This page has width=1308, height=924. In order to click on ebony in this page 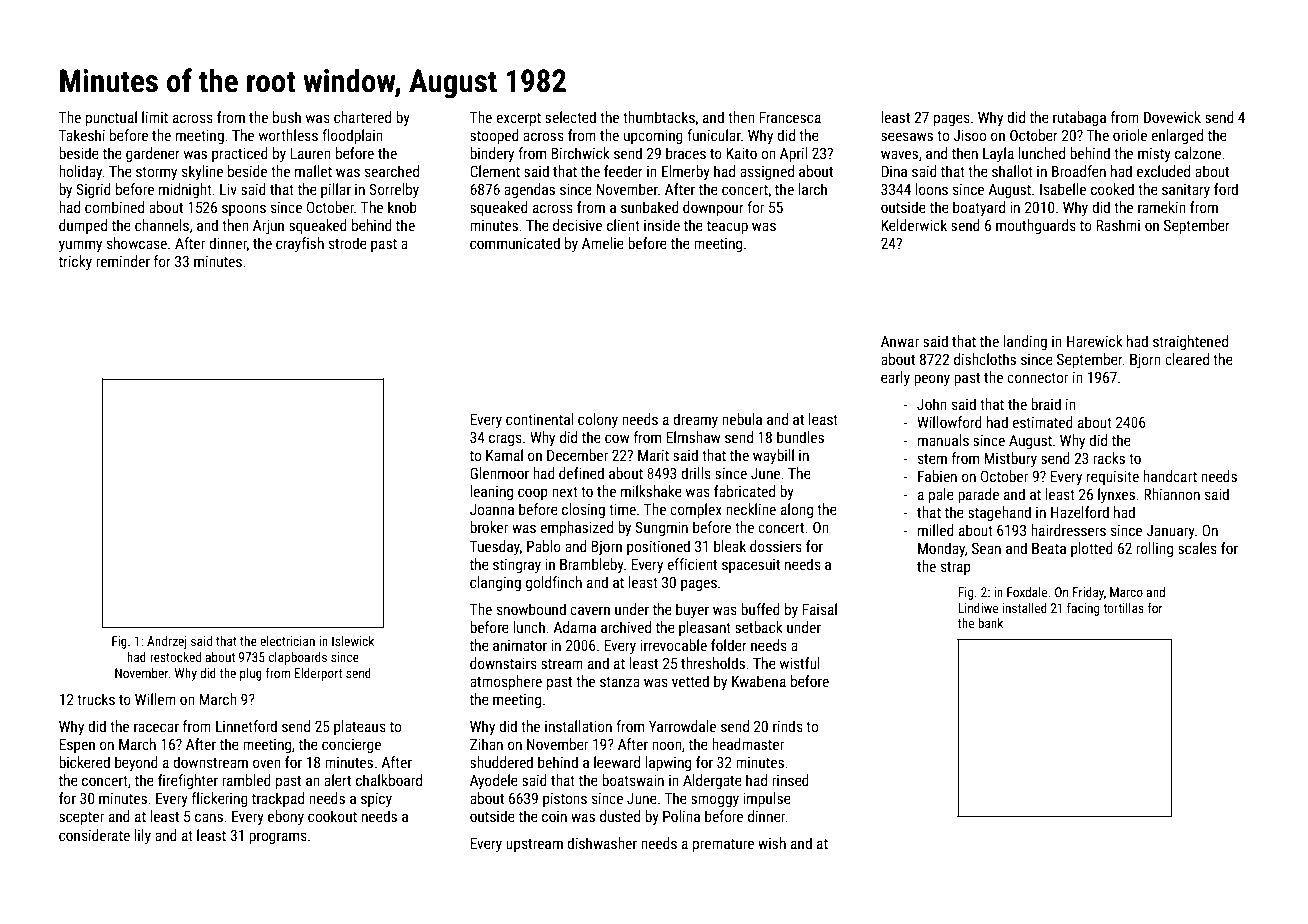, I will do `click(286, 817)`.
